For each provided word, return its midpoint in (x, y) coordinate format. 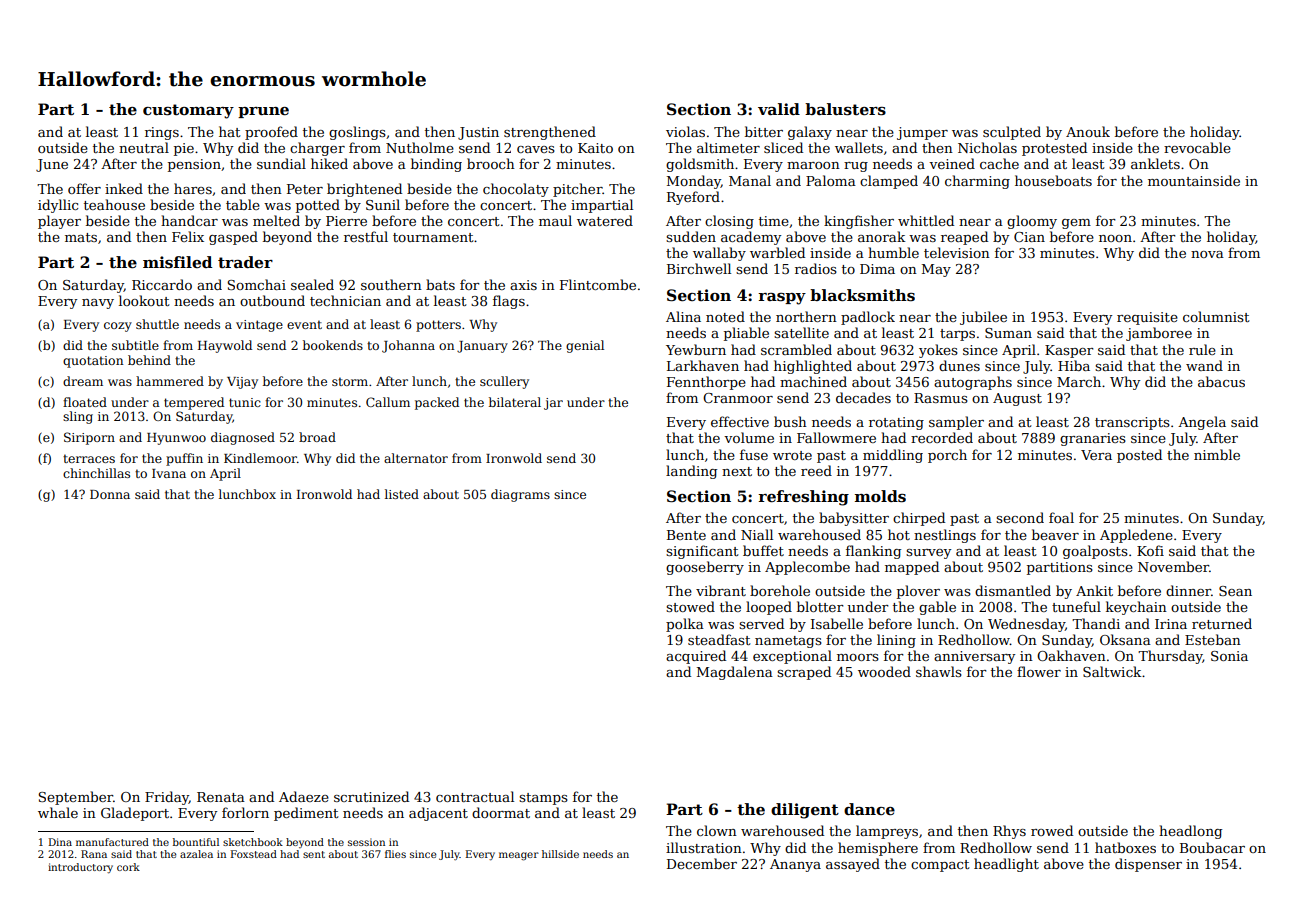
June (52, 165)
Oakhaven (1071, 655)
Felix (188, 236)
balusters (845, 109)
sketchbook (253, 842)
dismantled (1013, 590)
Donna (110, 494)
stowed (690, 606)
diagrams (520, 495)
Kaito (595, 148)
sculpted (1012, 133)
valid (779, 109)
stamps (543, 799)
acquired (696, 657)
